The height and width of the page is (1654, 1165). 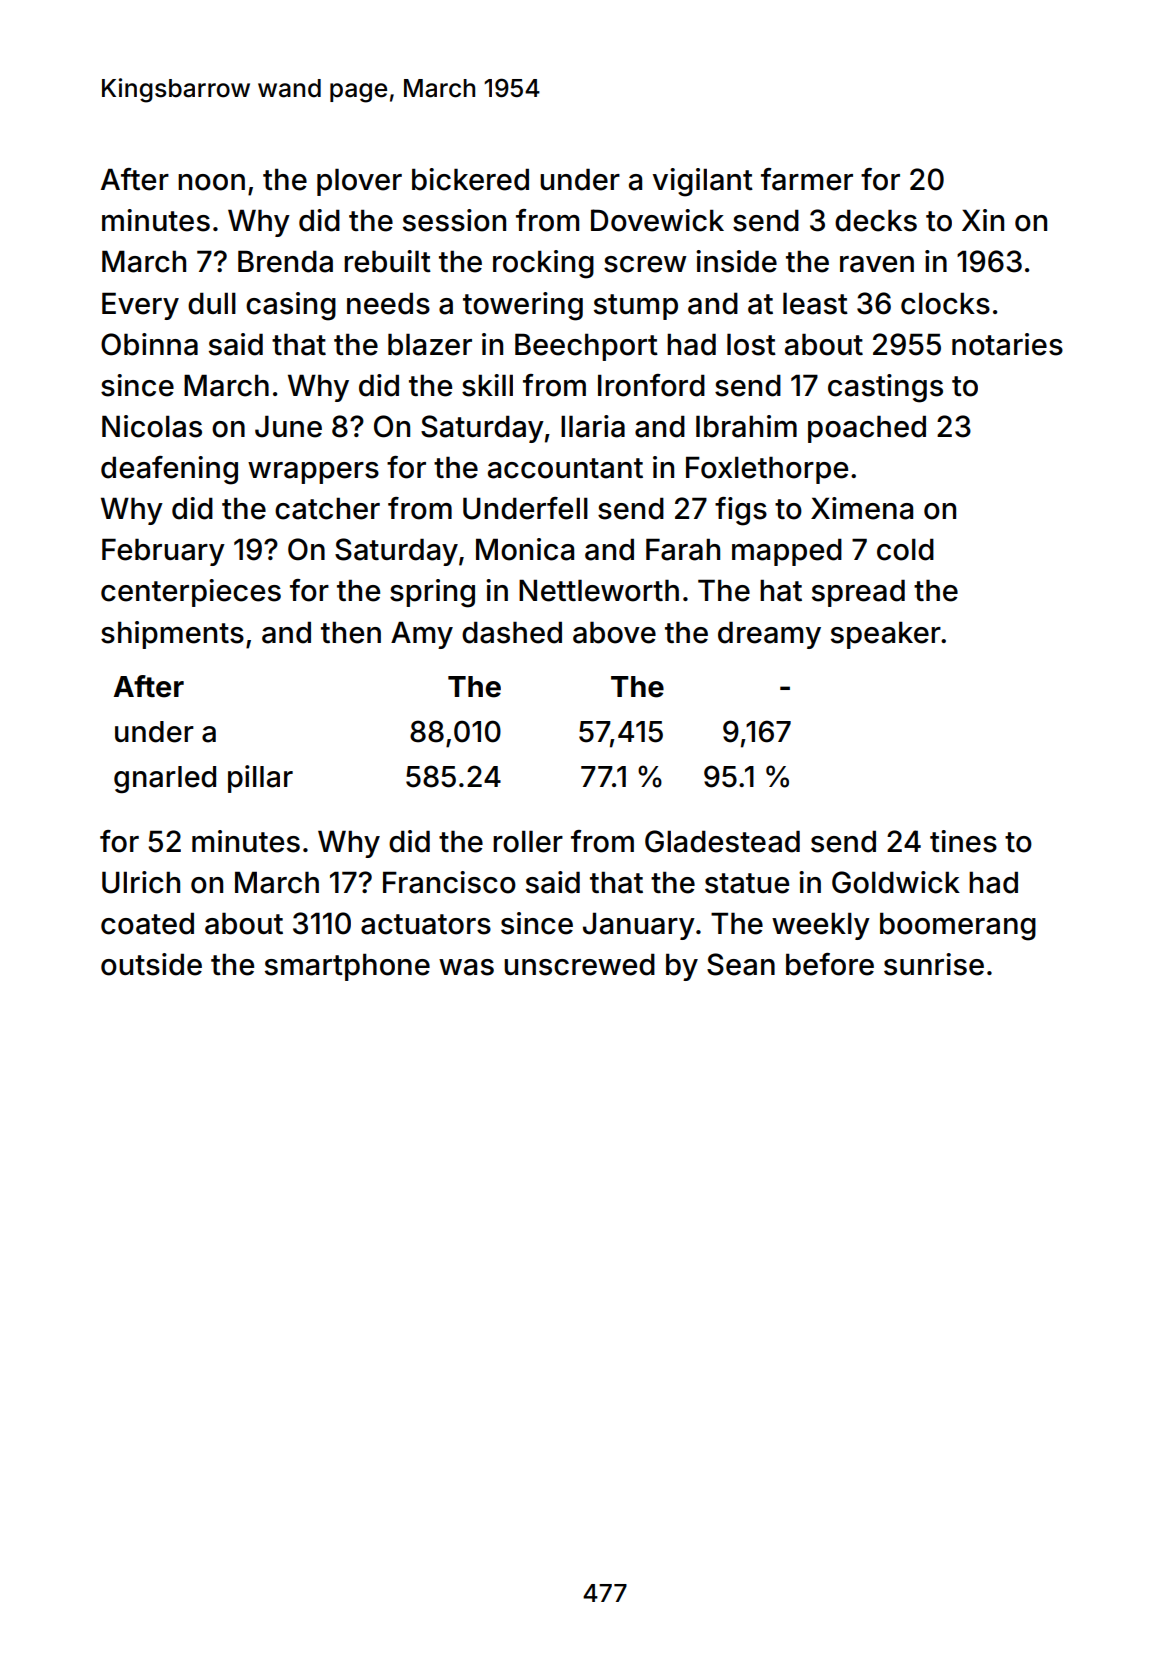 I want to click on Ulrich, so click(x=141, y=882).
